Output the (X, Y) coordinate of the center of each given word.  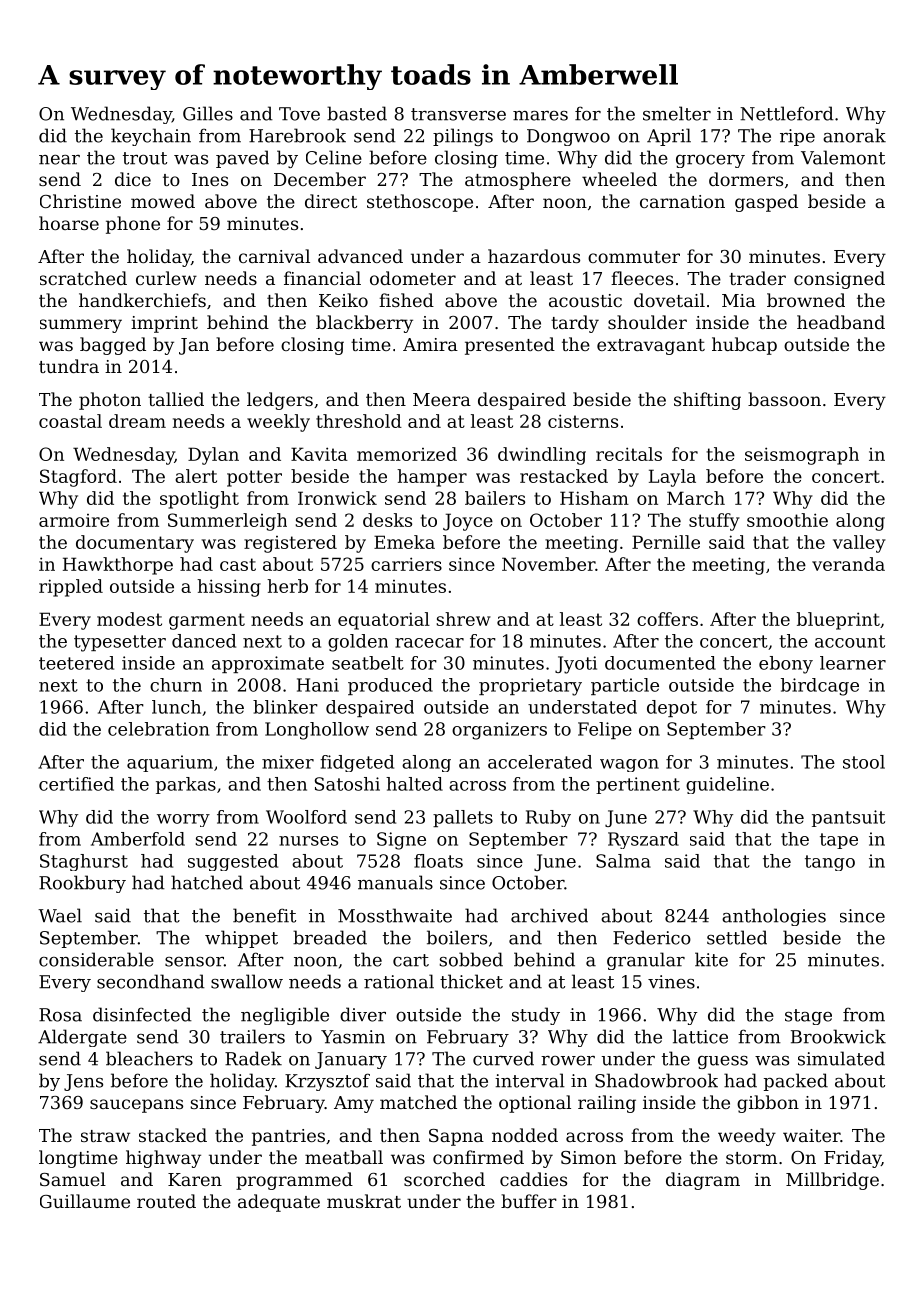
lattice (700, 1036)
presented (510, 346)
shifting (707, 401)
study (536, 1016)
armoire (74, 520)
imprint (164, 324)
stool (864, 762)
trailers (252, 1036)
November (548, 564)
